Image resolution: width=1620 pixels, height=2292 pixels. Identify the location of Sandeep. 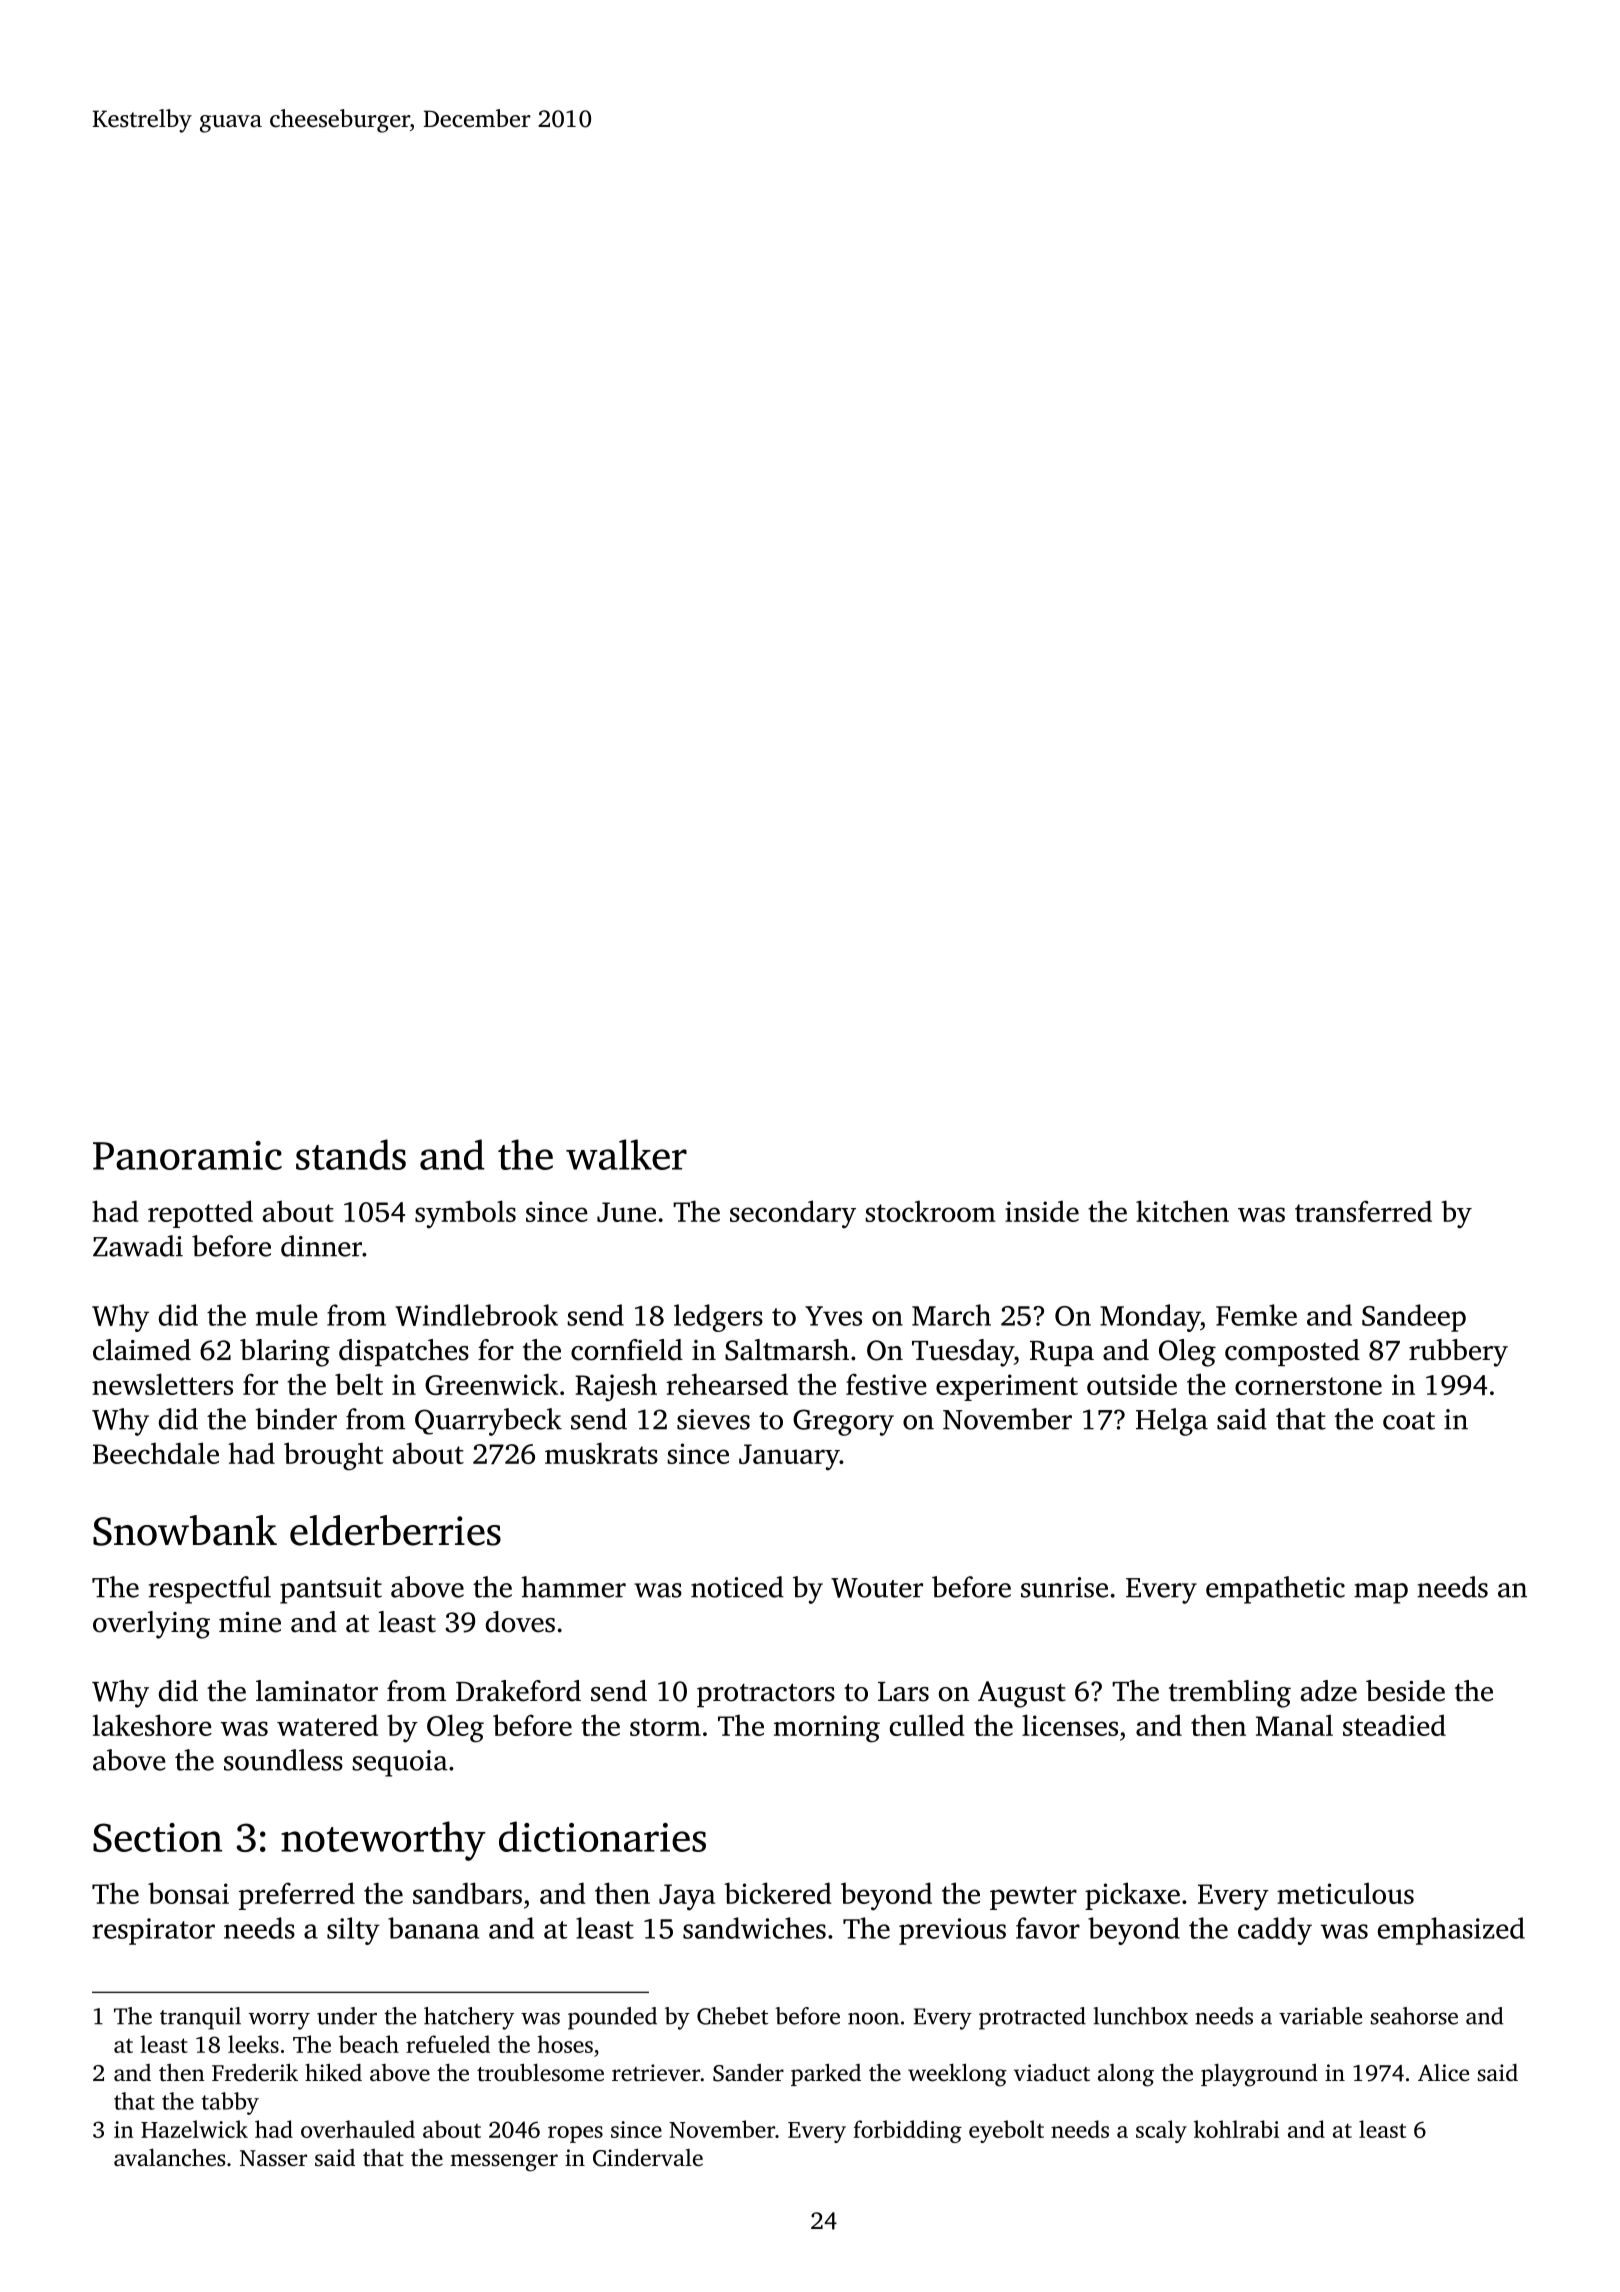
(1414, 1318).
